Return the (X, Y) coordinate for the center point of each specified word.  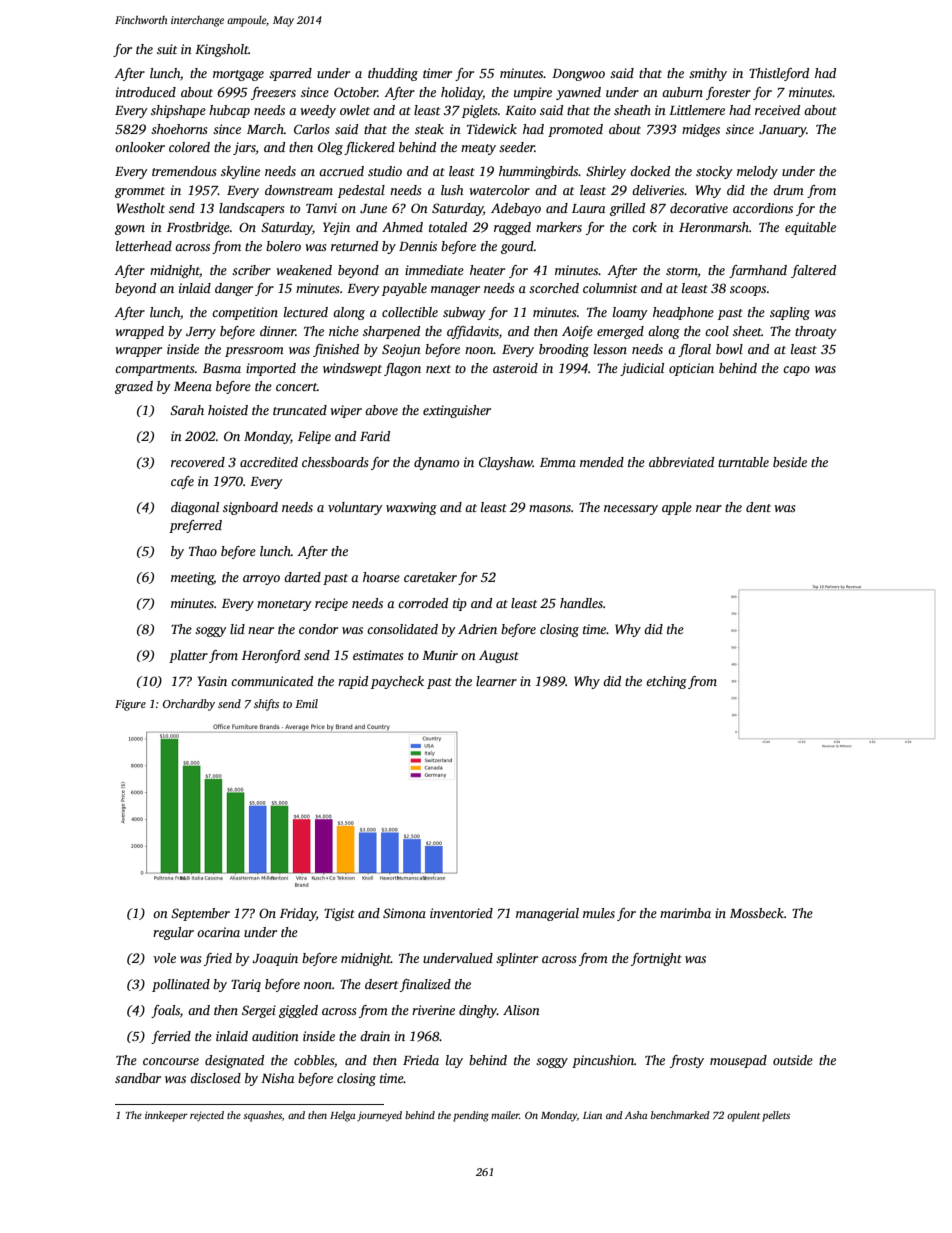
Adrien (477, 629)
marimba (685, 913)
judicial (642, 369)
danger (234, 289)
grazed (134, 387)
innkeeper (166, 1116)
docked (650, 171)
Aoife (577, 332)
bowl (729, 349)
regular (173, 933)
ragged (512, 228)
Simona (404, 913)
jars (244, 148)
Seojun (401, 350)
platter (188, 656)
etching (666, 682)
